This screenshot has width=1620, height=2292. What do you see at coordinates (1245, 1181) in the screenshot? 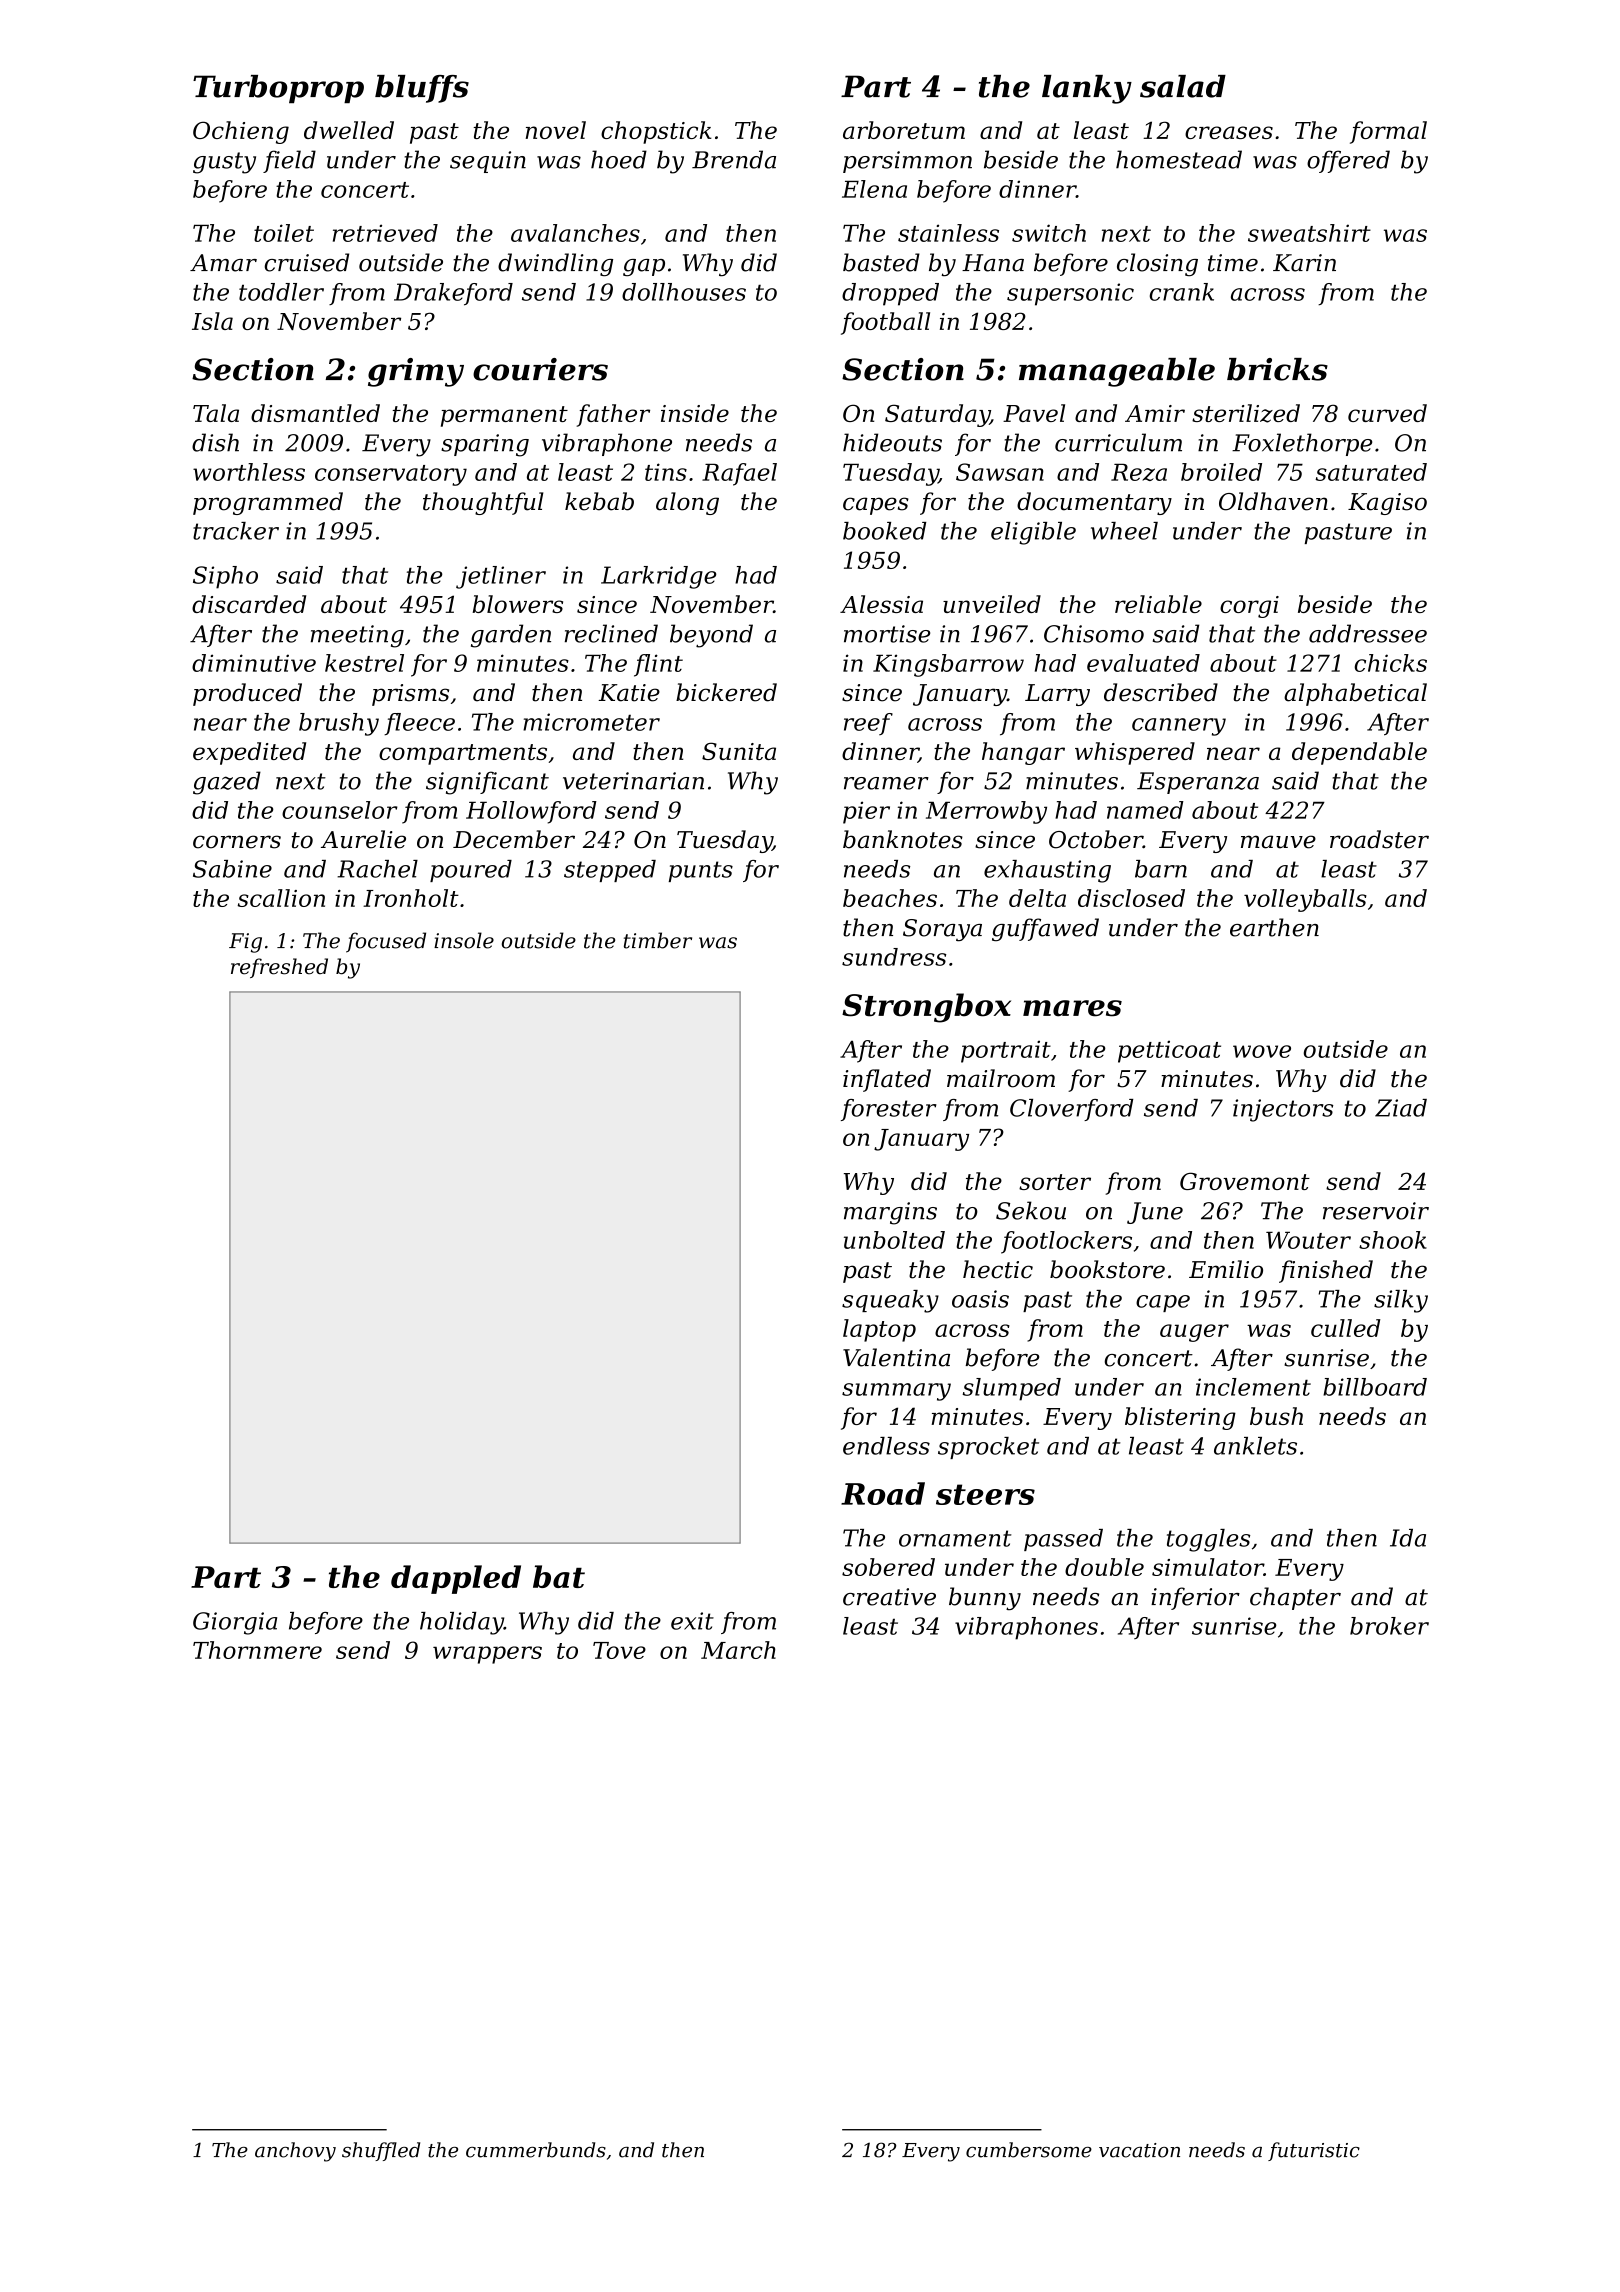
I see `Grovemont` at bounding box center [1245, 1181].
